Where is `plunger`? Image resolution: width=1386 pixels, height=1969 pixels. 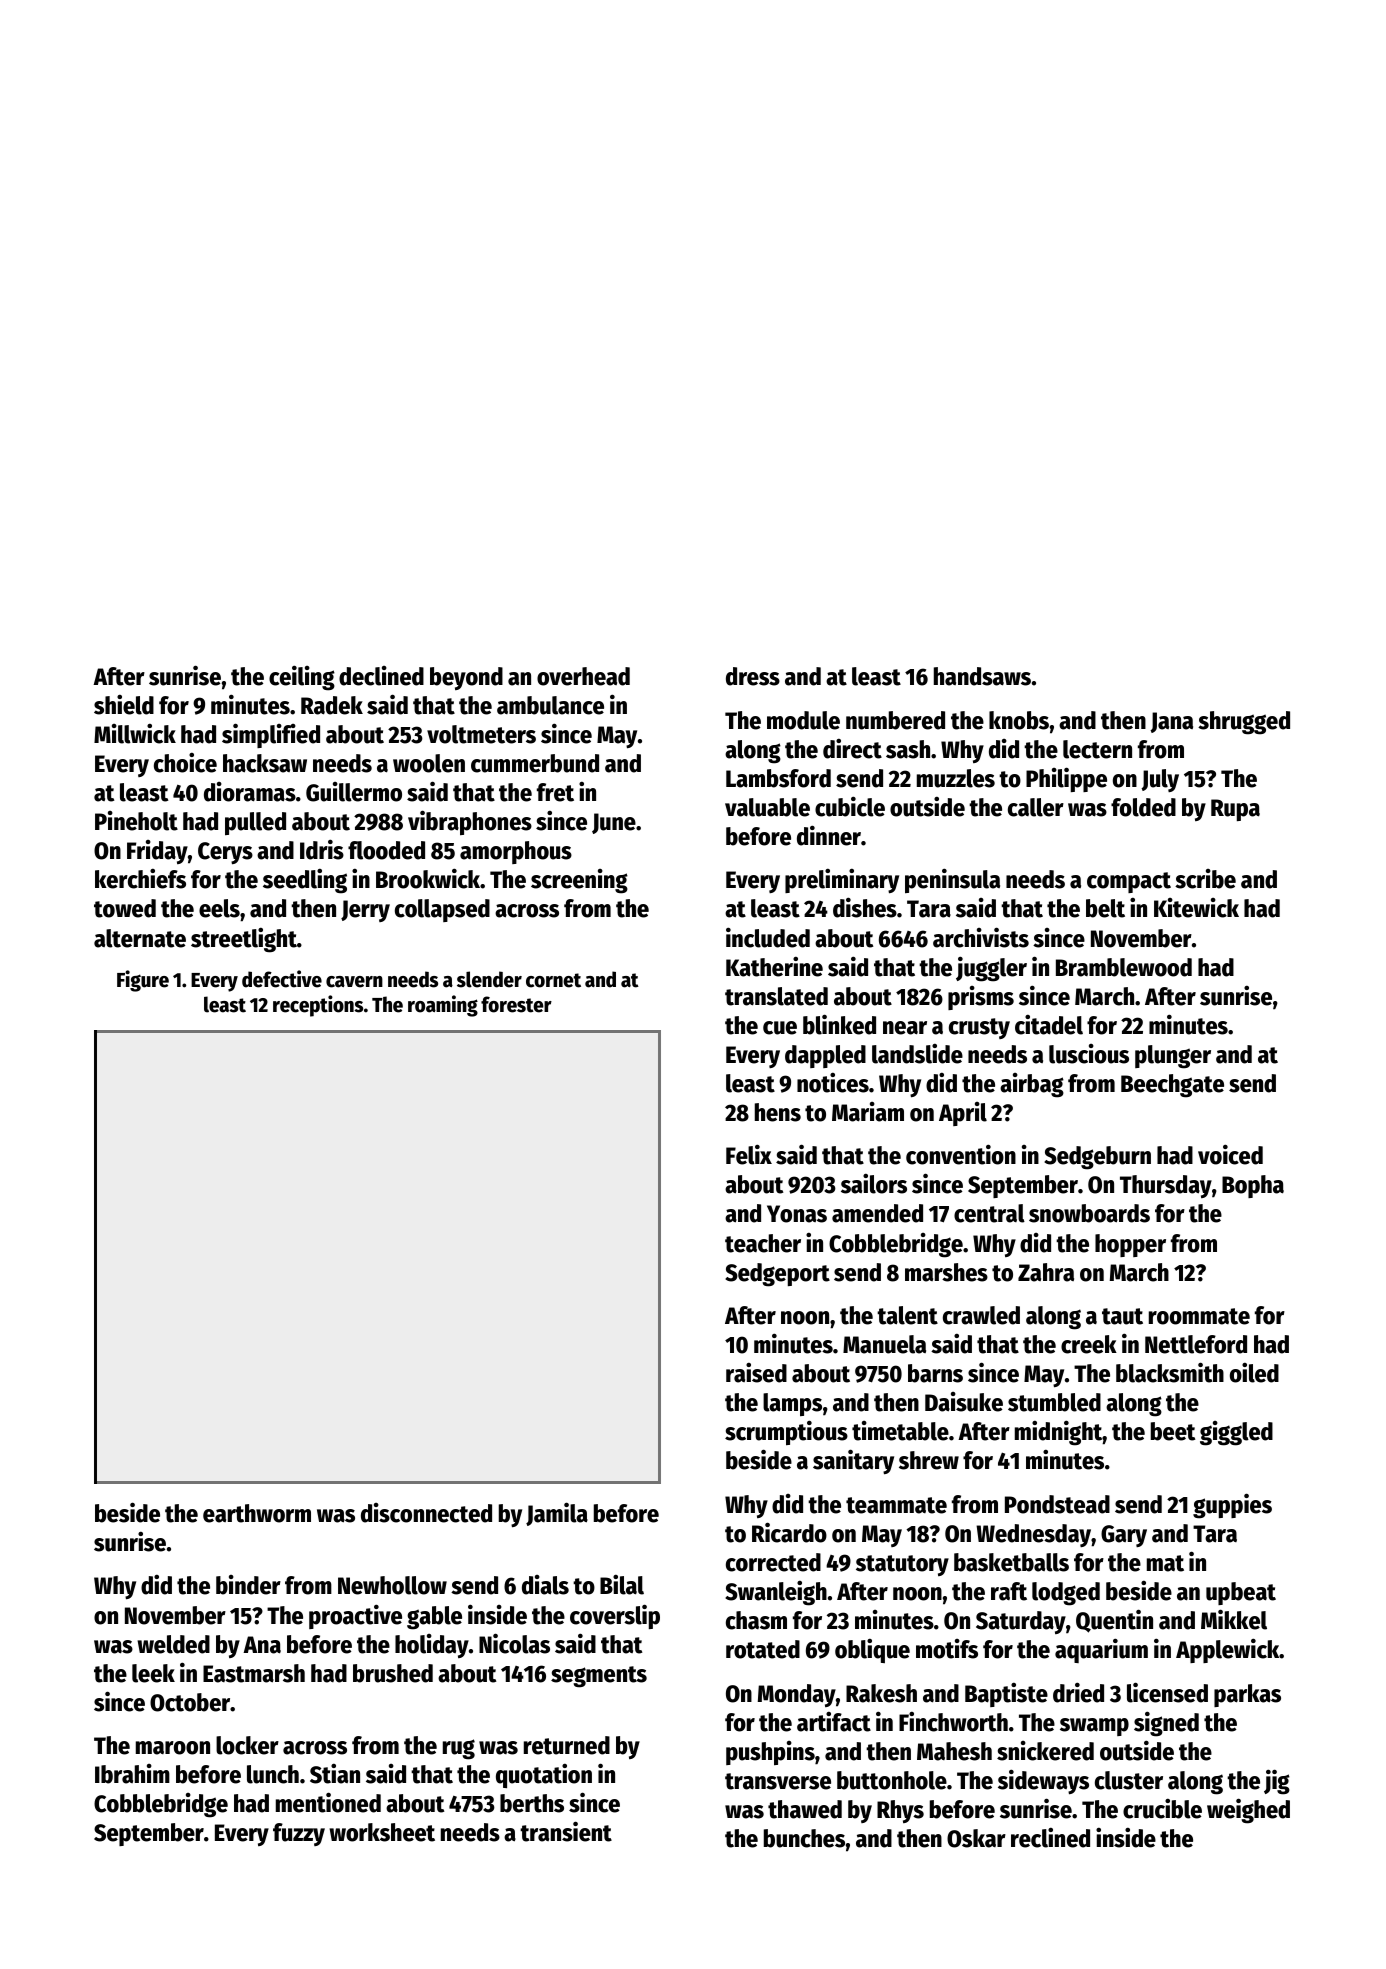 plunger is located at coordinates (1173, 1057).
